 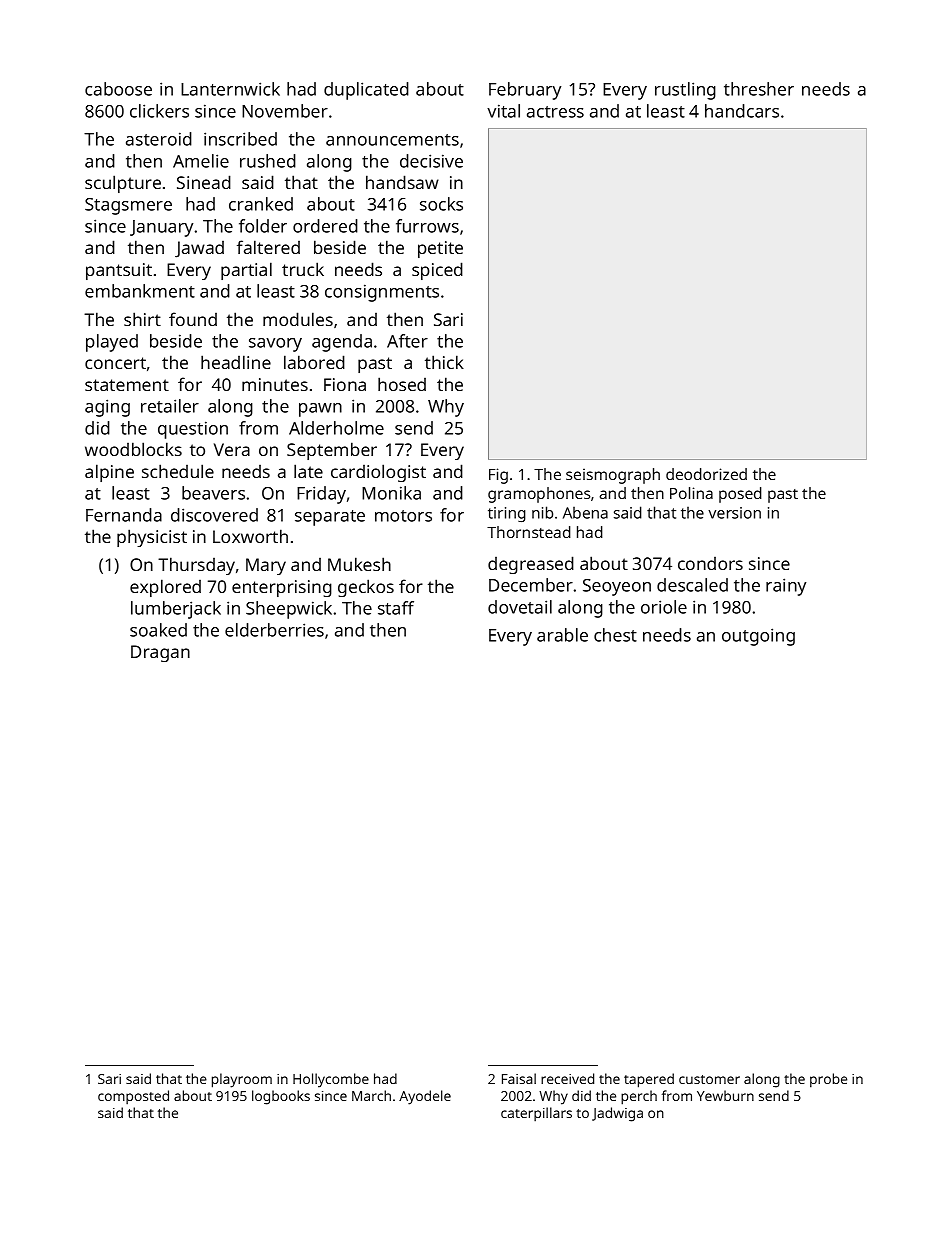 What do you see at coordinates (759, 89) in the image?
I see `thresher` at bounding box center [759, 89].
